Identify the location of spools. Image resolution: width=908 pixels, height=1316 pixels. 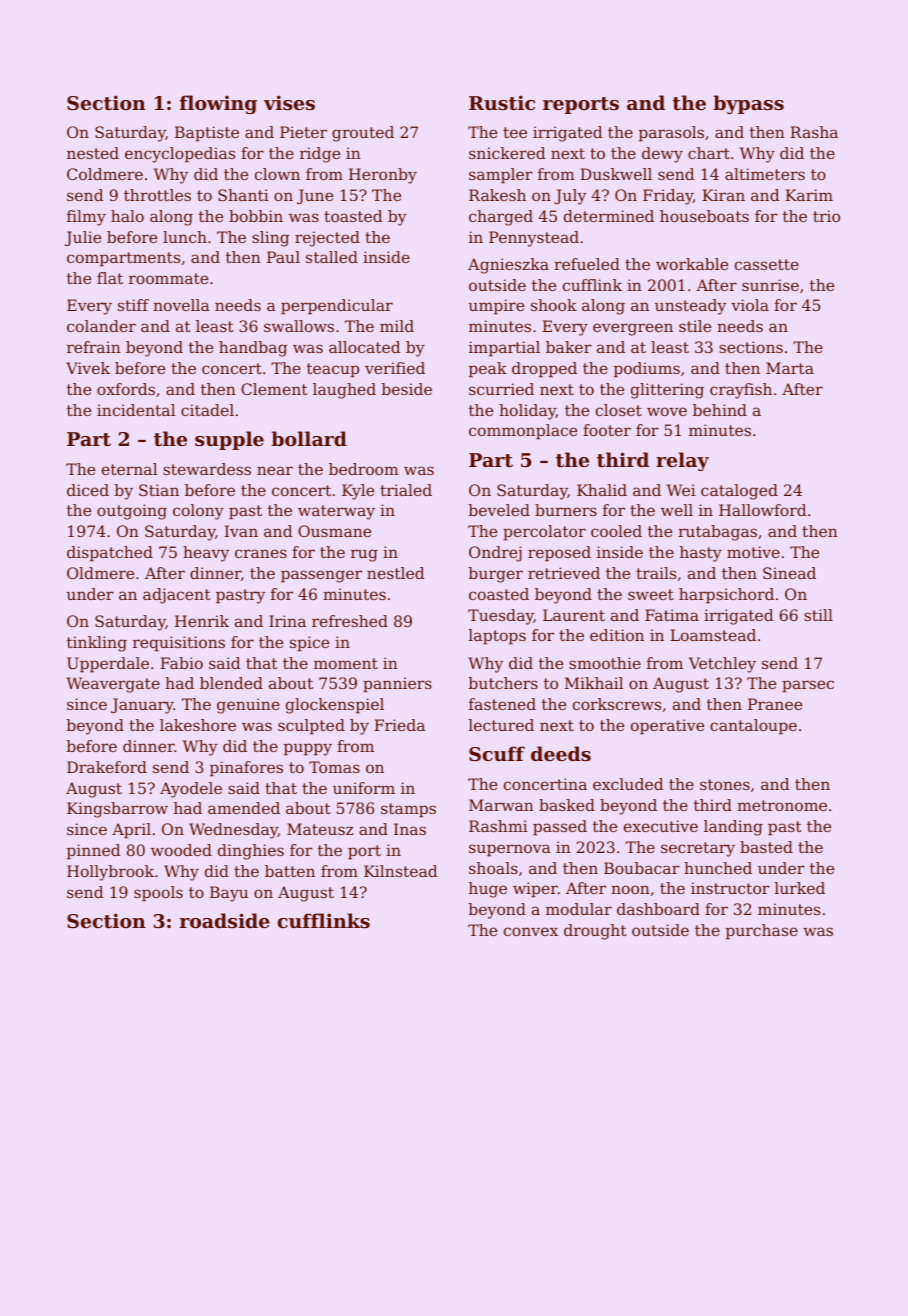
(158, 894).
